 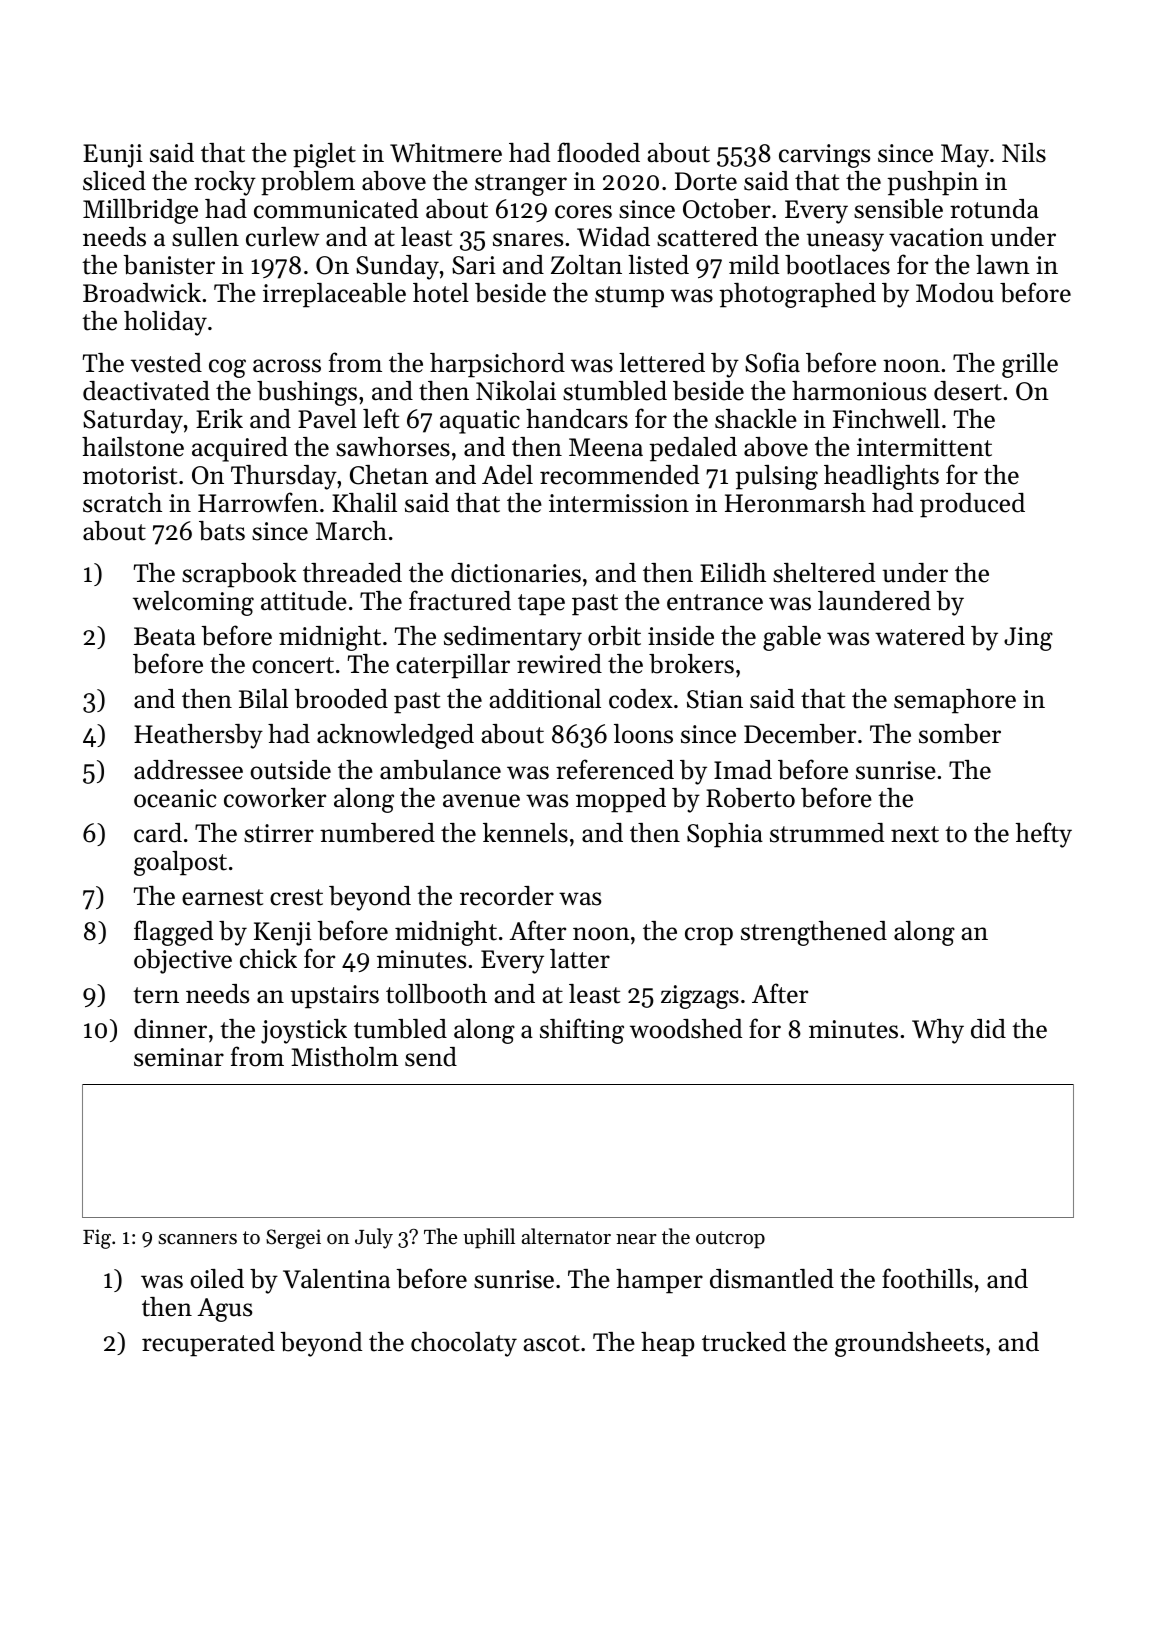 I want to click on foothills, so click(x=927, y=1278).
